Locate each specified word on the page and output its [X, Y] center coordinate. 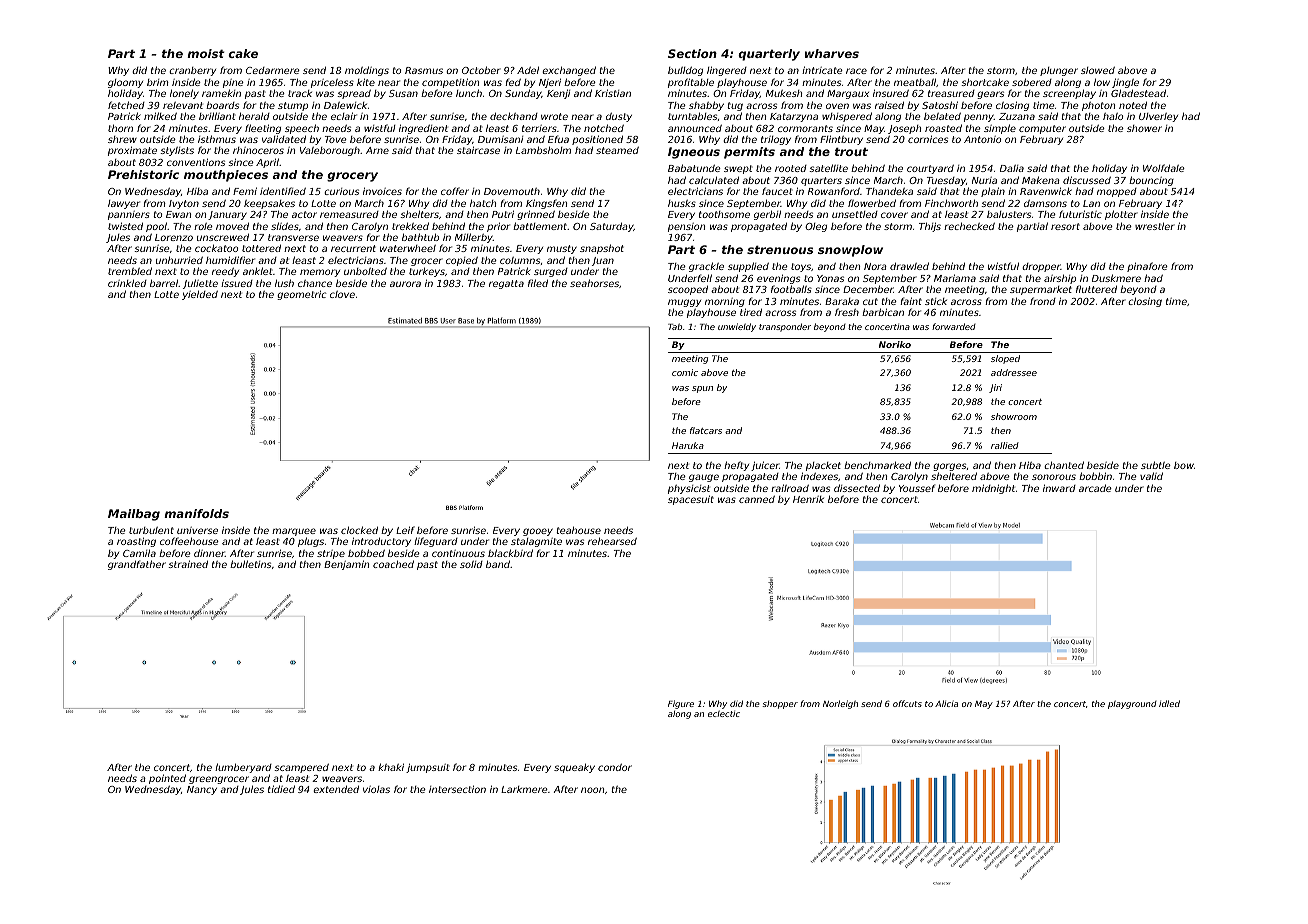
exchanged [569, 71]
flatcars [706, 430]
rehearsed [612, 541]
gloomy [125, 83]
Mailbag [134, 515]
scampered [301, 768]
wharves [832, 53]
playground [1132, 704]
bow [1184, 465]
